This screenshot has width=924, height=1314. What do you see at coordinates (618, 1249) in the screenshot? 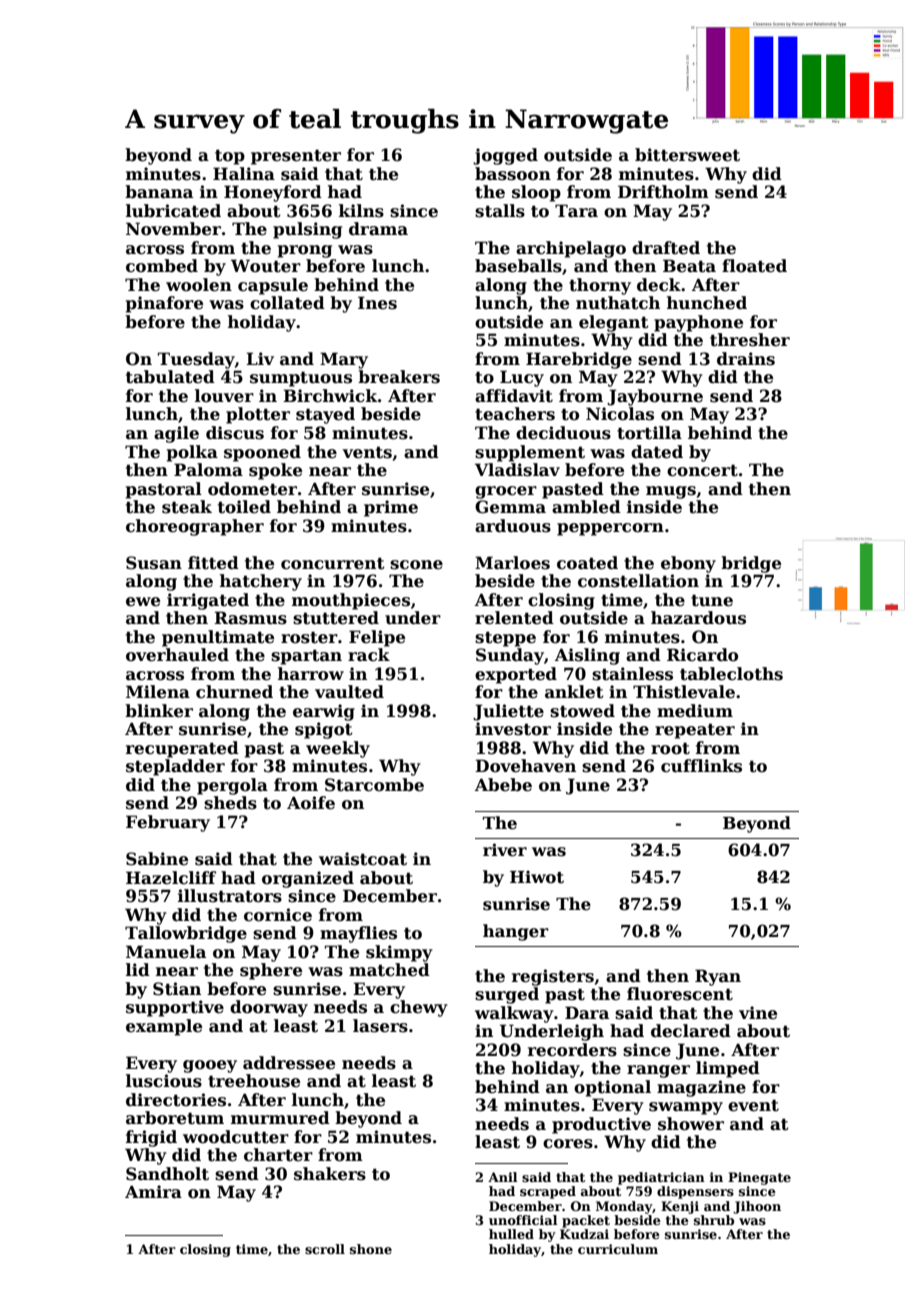
I see `curriculum` at bounding box center [618, 1249].
